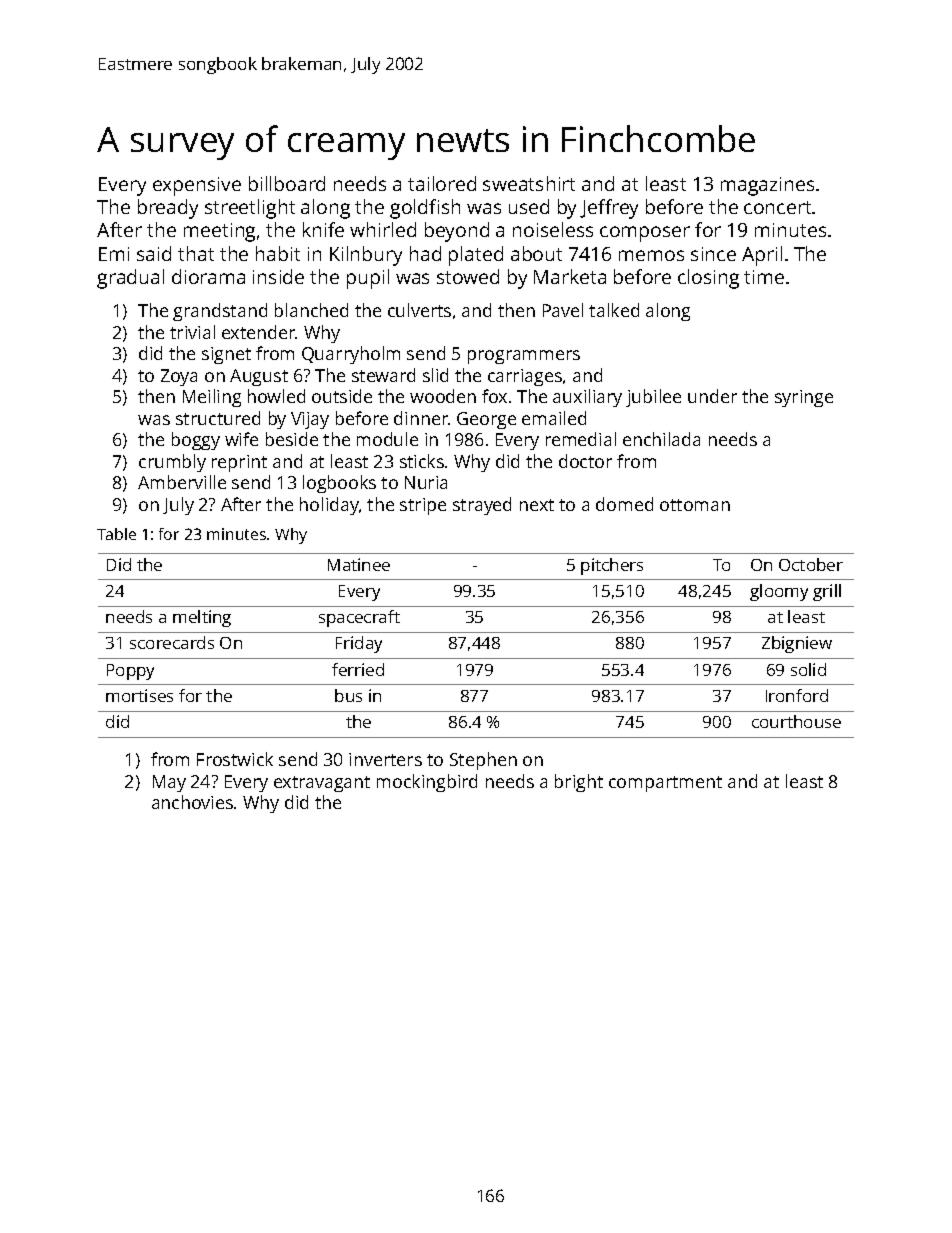 The width and height of the document is (952, 1233). What do you see at coordinates (483, 761) in the document?
I see `Stephen` at bounding box center [483, 761].
